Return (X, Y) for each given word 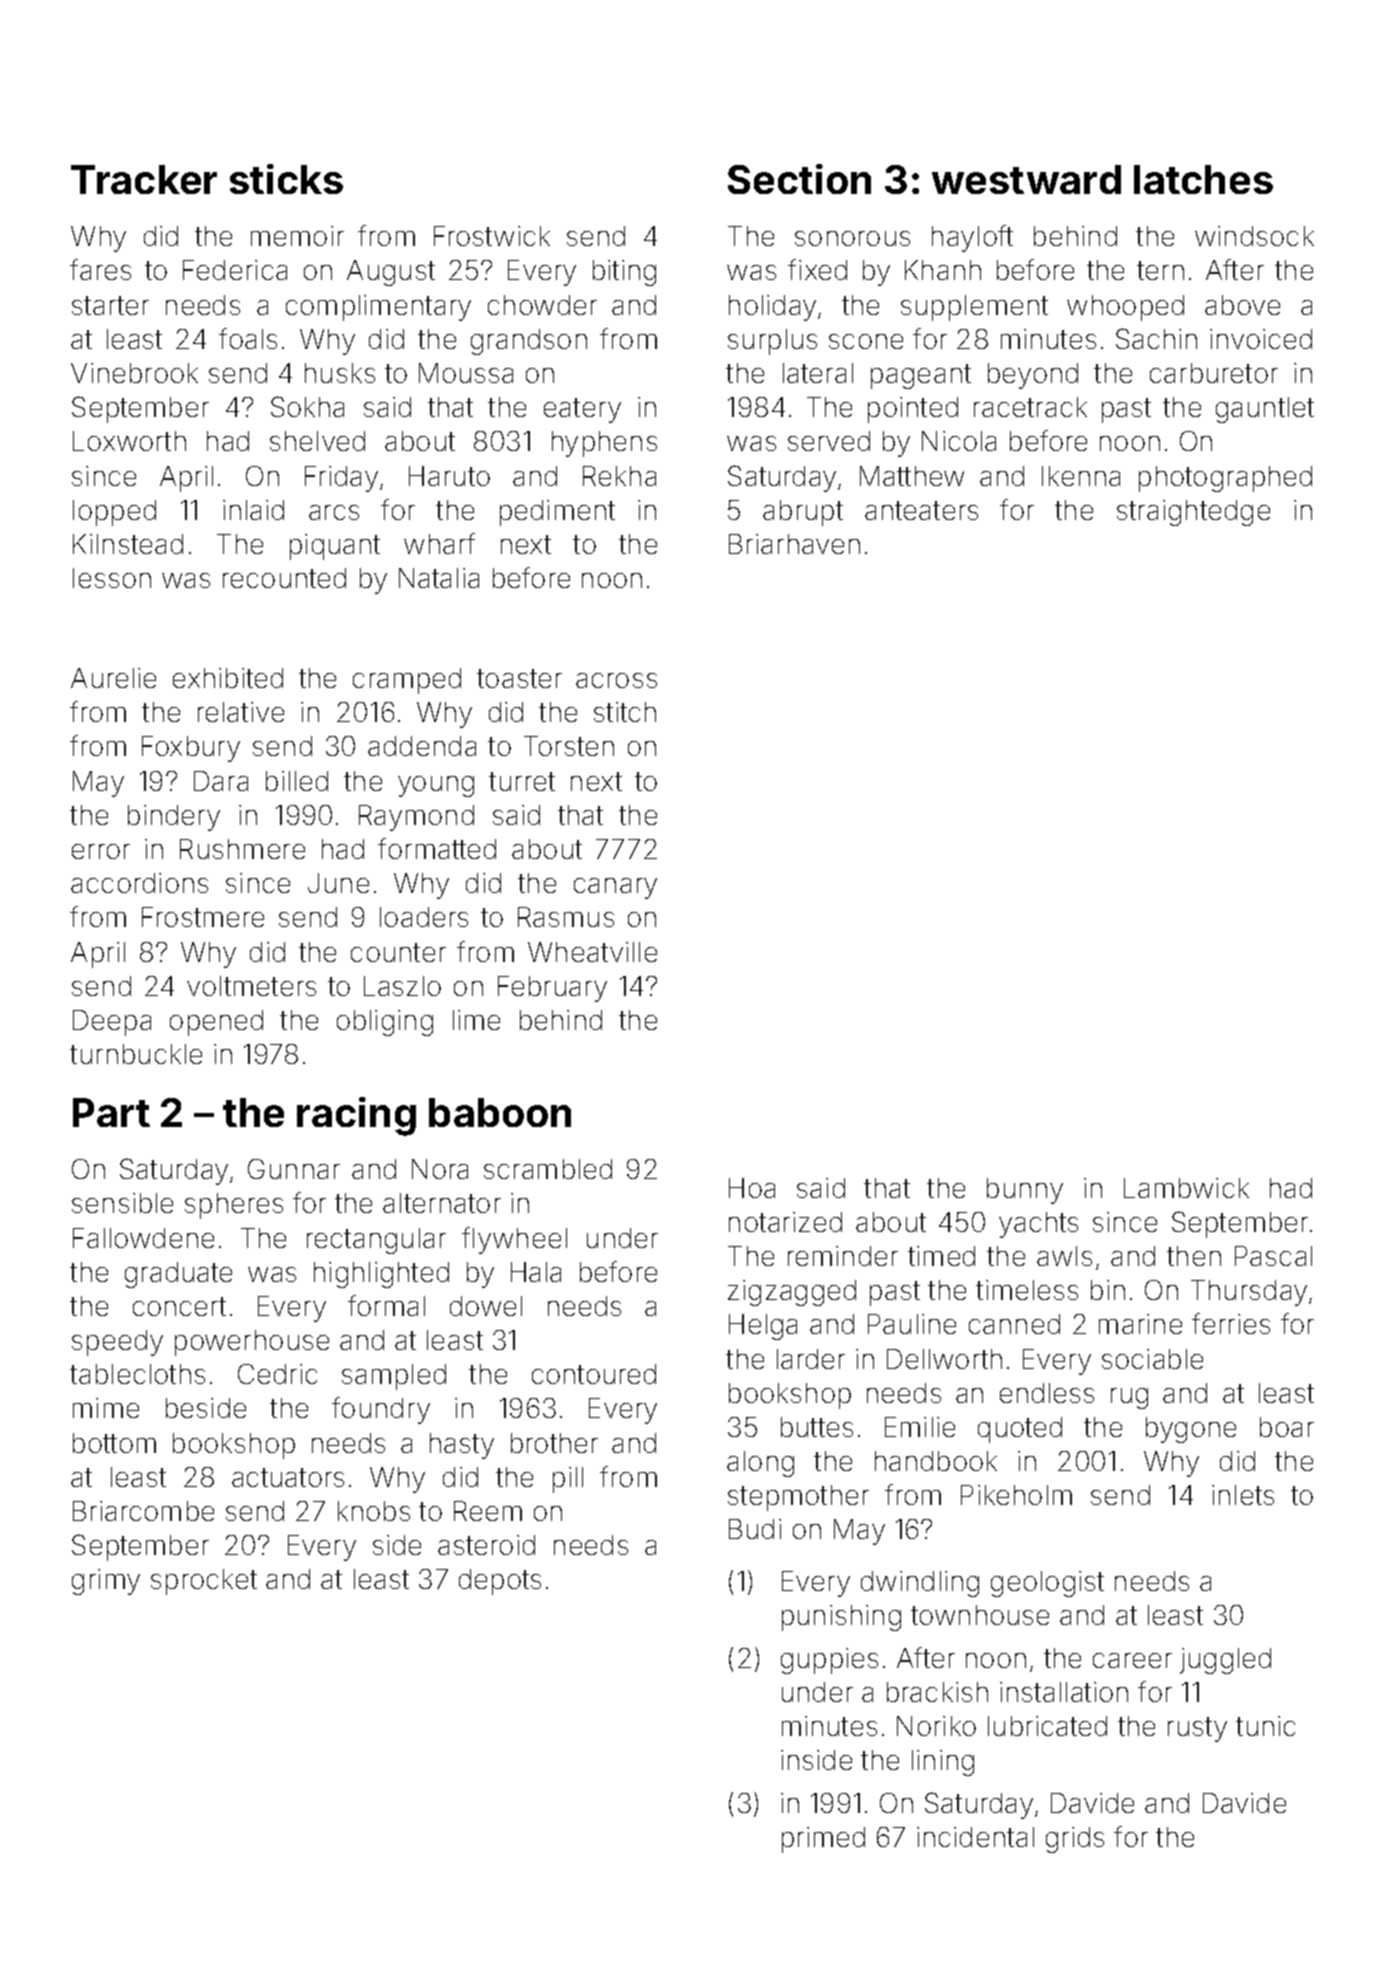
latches (1203, 179)
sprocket (204, 1582)
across (616, 680)
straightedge (1193, 513)
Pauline (912, 1324)
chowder (542, 305)
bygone (1191, 1430)
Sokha (307, 406)
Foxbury (191, 749)
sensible (122, 1203)
